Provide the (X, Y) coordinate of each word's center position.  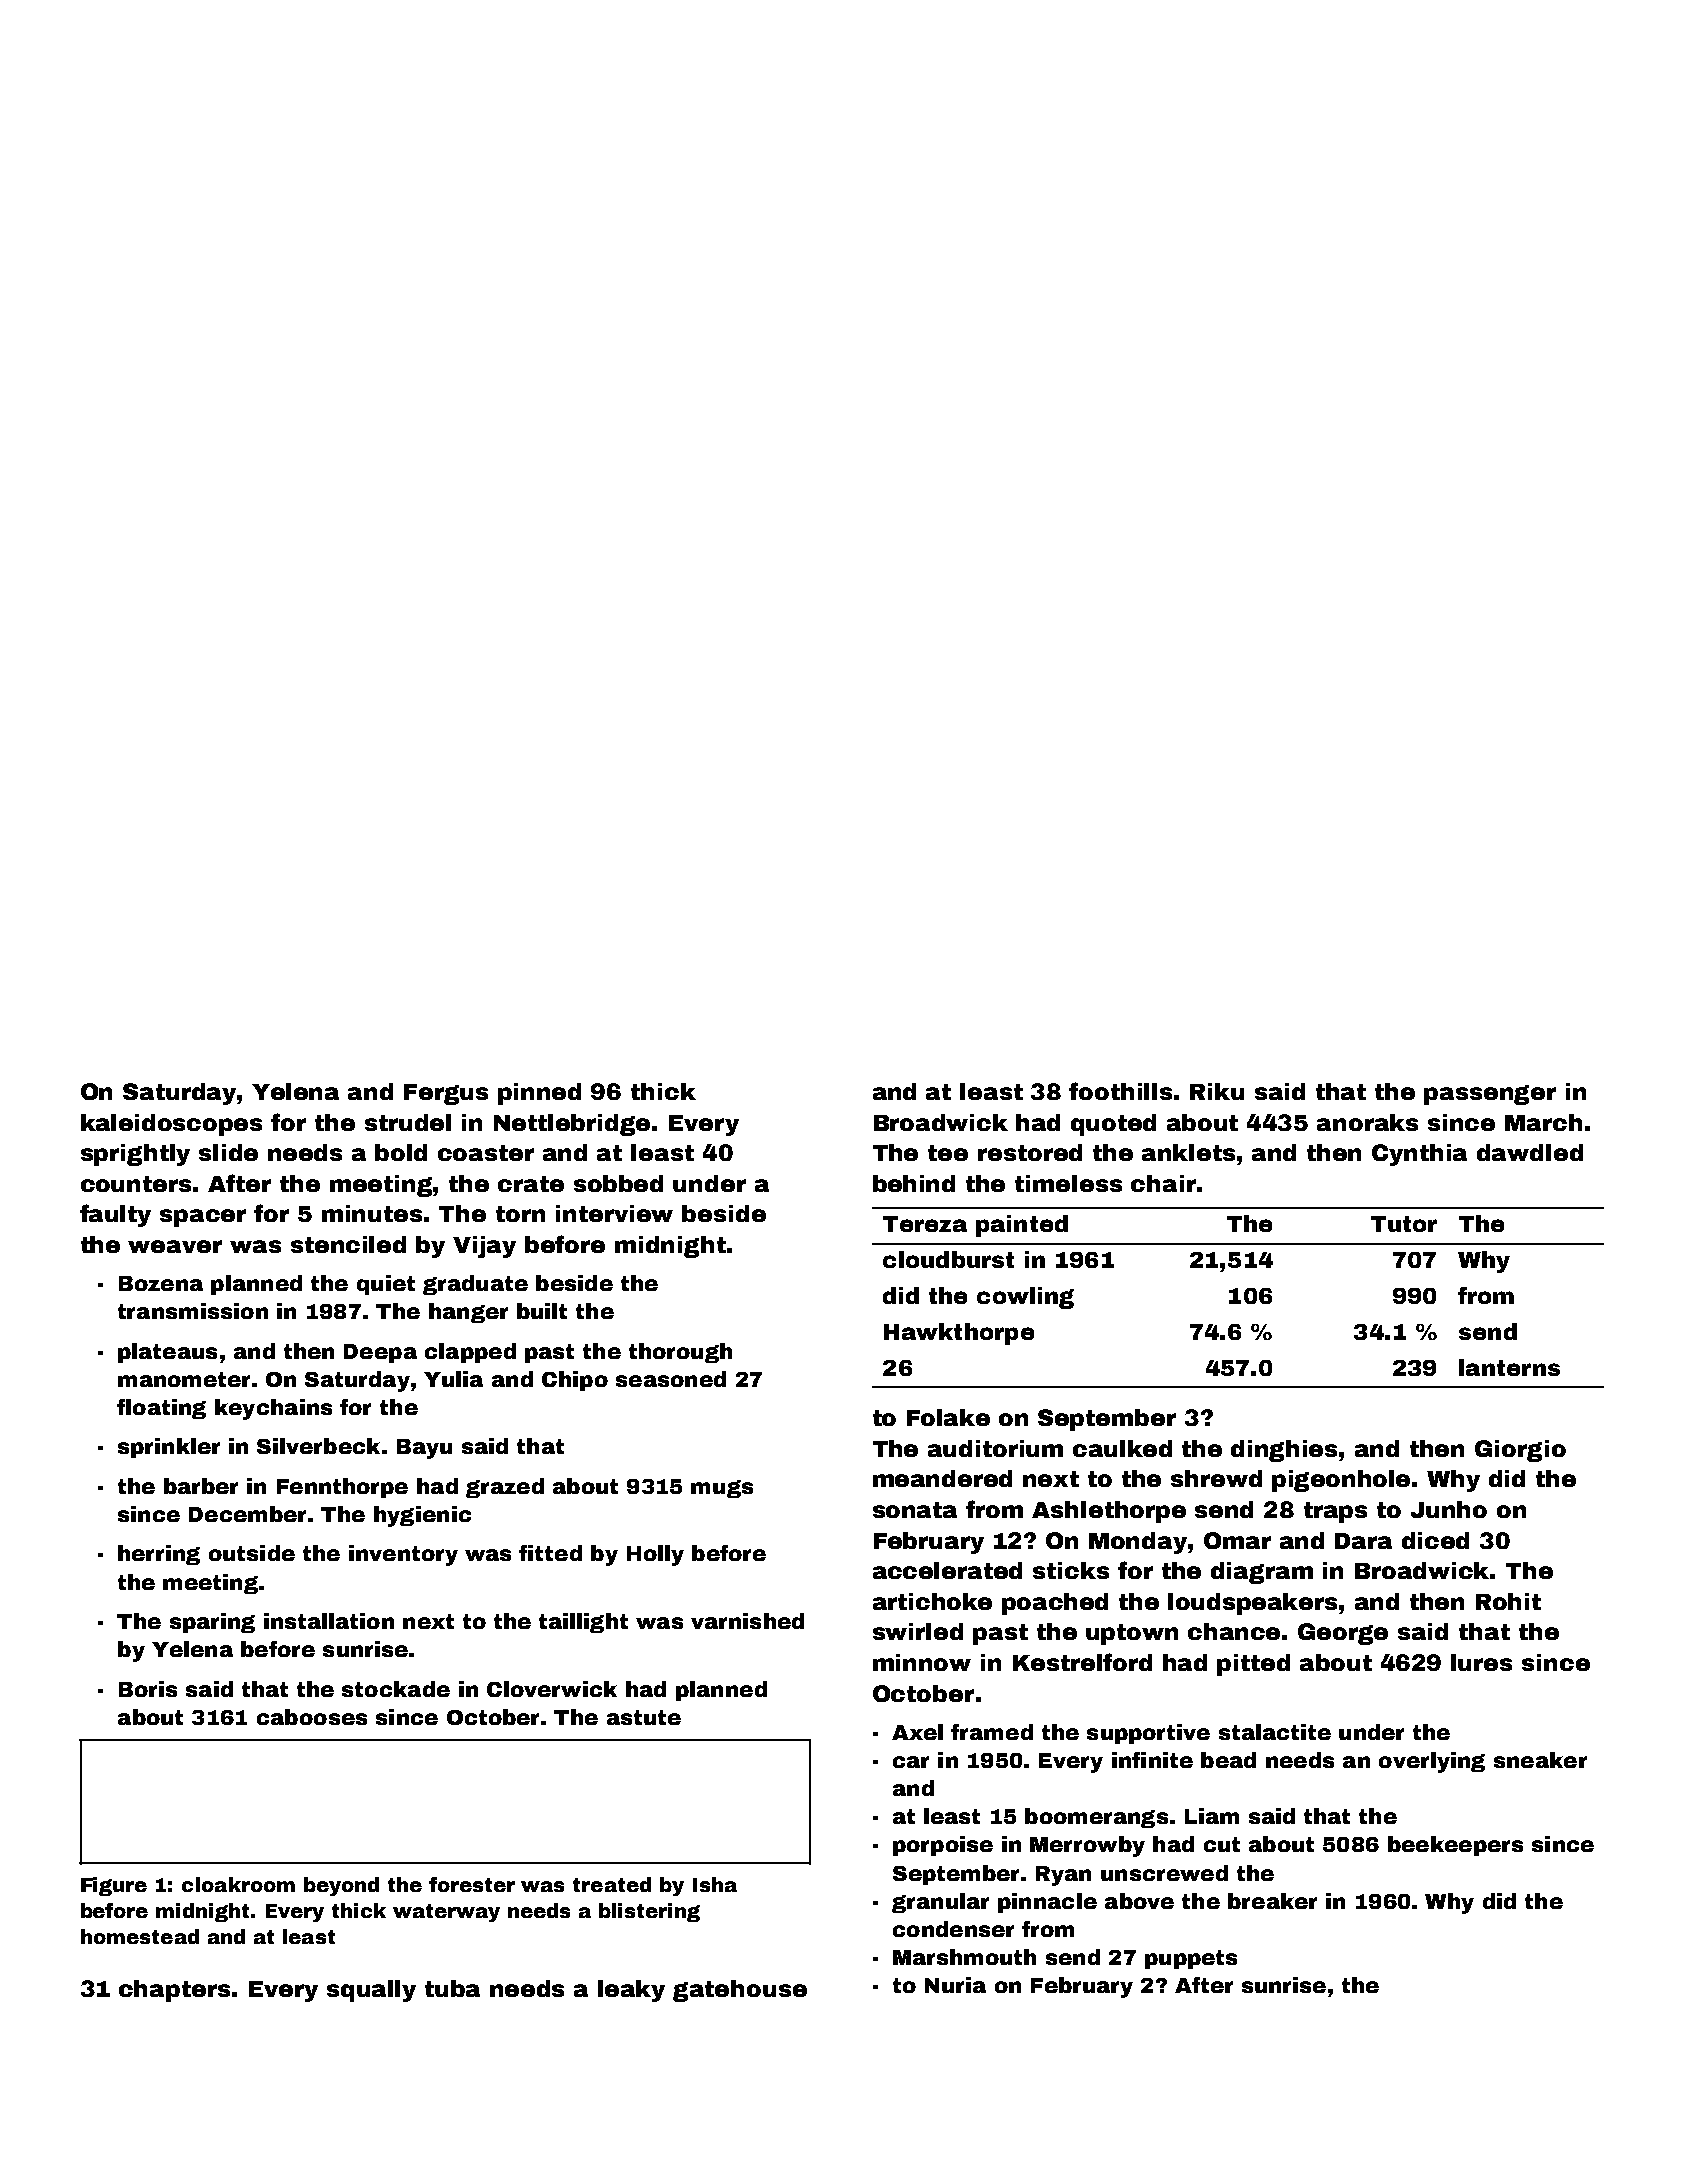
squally (371, 1991)
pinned (539, 1094)
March (1543, 1122)
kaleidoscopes (171, 1125)
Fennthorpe (342, 1488)
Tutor (1404, 1224)
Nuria (955, 1985)
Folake (948, 1417)
